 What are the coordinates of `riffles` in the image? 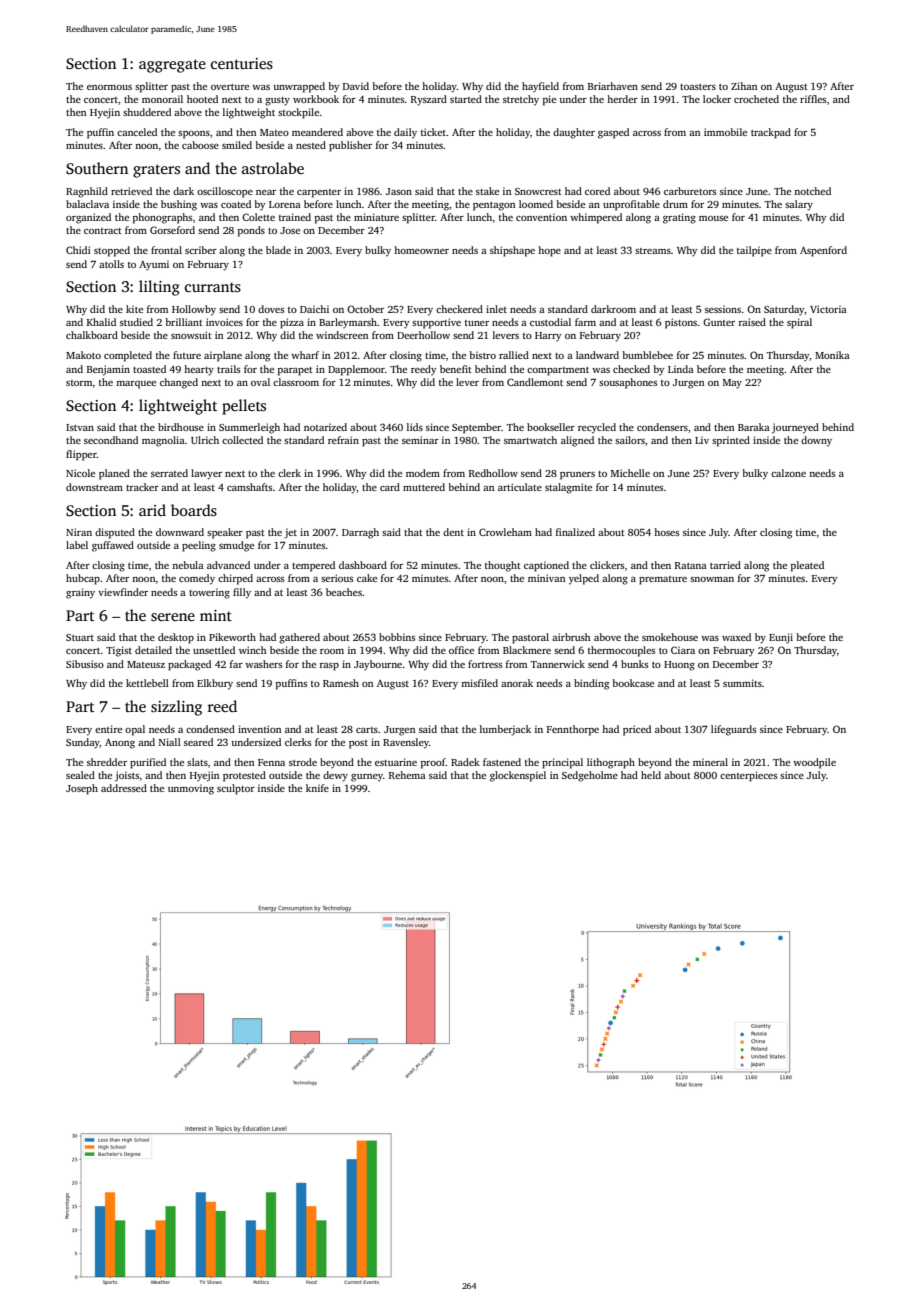 It's located at (813, 99).
